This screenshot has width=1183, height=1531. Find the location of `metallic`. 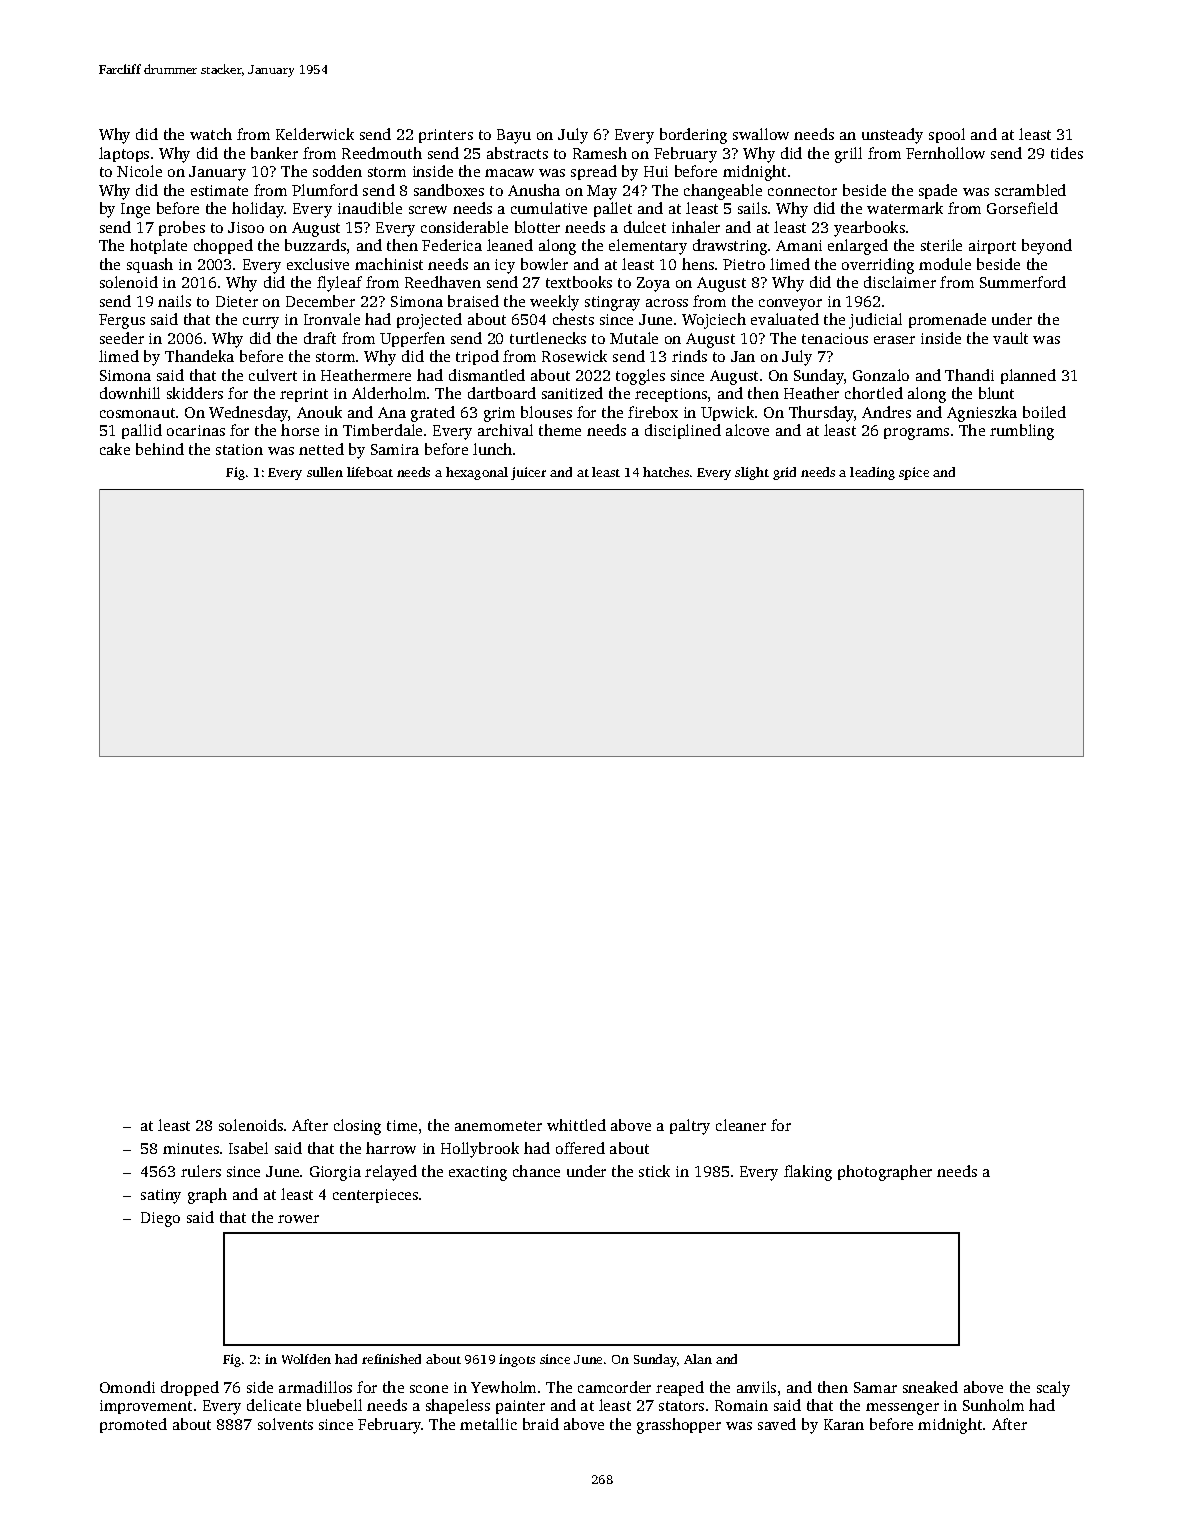

metallic is located at coordinates (488, 1424).
